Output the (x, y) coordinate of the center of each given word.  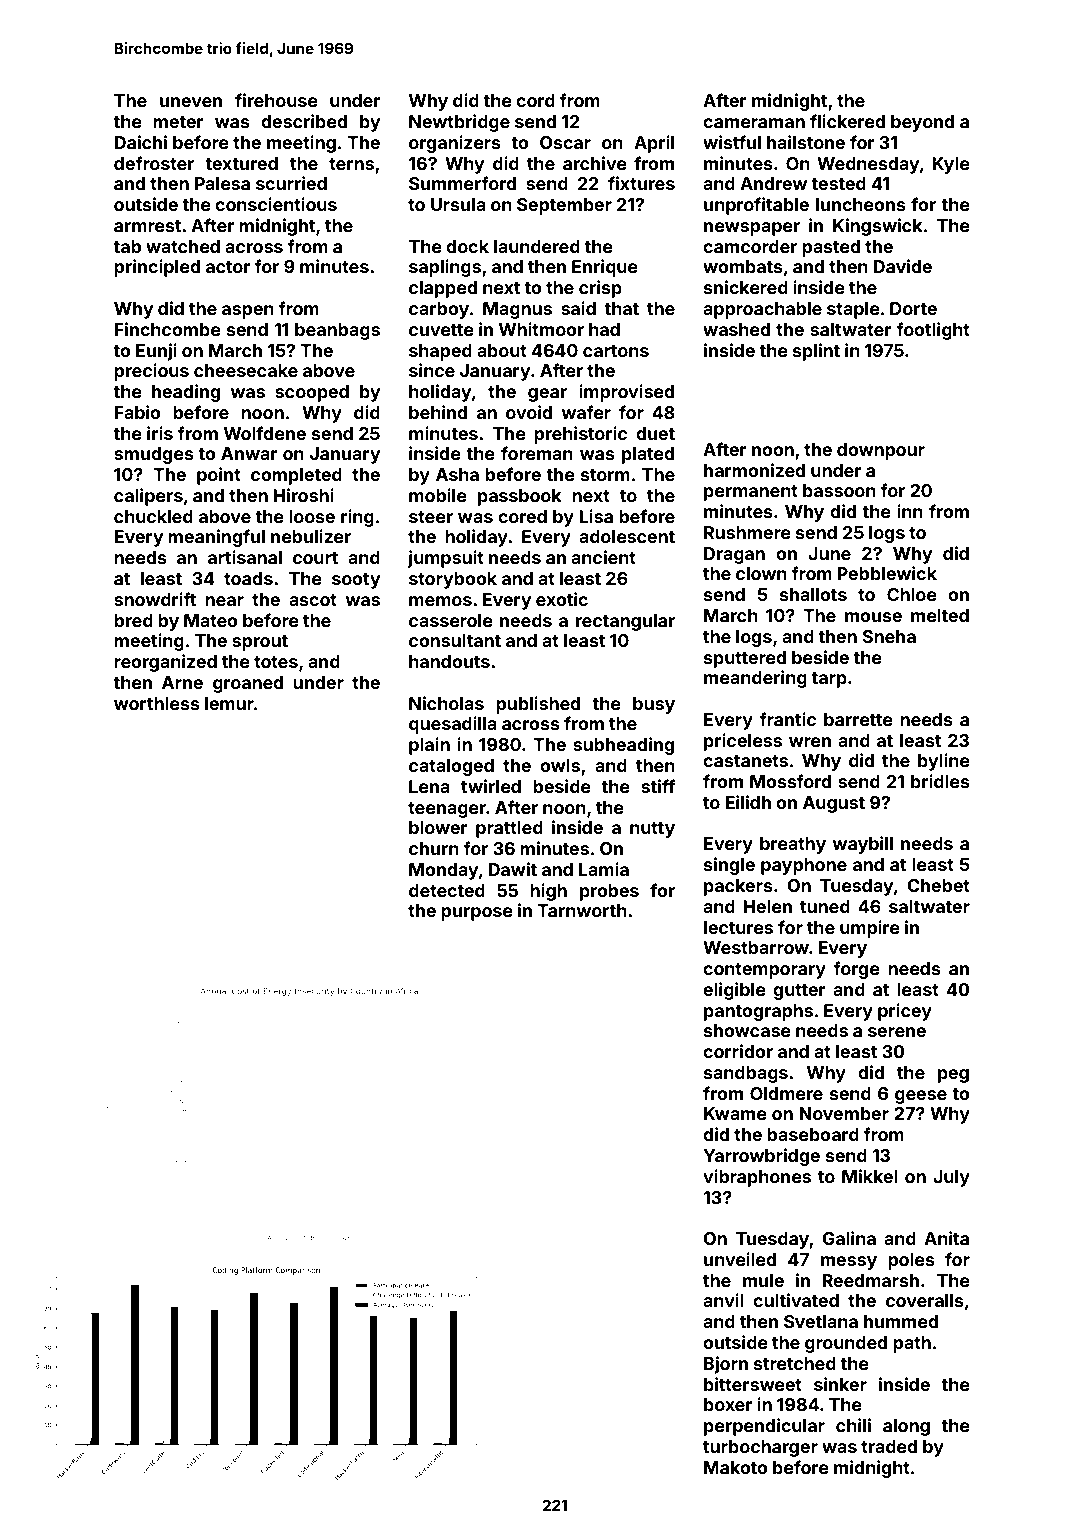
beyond (922, 123)
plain (429, 746)
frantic (787, 719)
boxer (728, 1404)
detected (447, 890)
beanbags (337, 331)
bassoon (839, 490)
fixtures (641, 183)
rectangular (625, 622)
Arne (182, 682)
